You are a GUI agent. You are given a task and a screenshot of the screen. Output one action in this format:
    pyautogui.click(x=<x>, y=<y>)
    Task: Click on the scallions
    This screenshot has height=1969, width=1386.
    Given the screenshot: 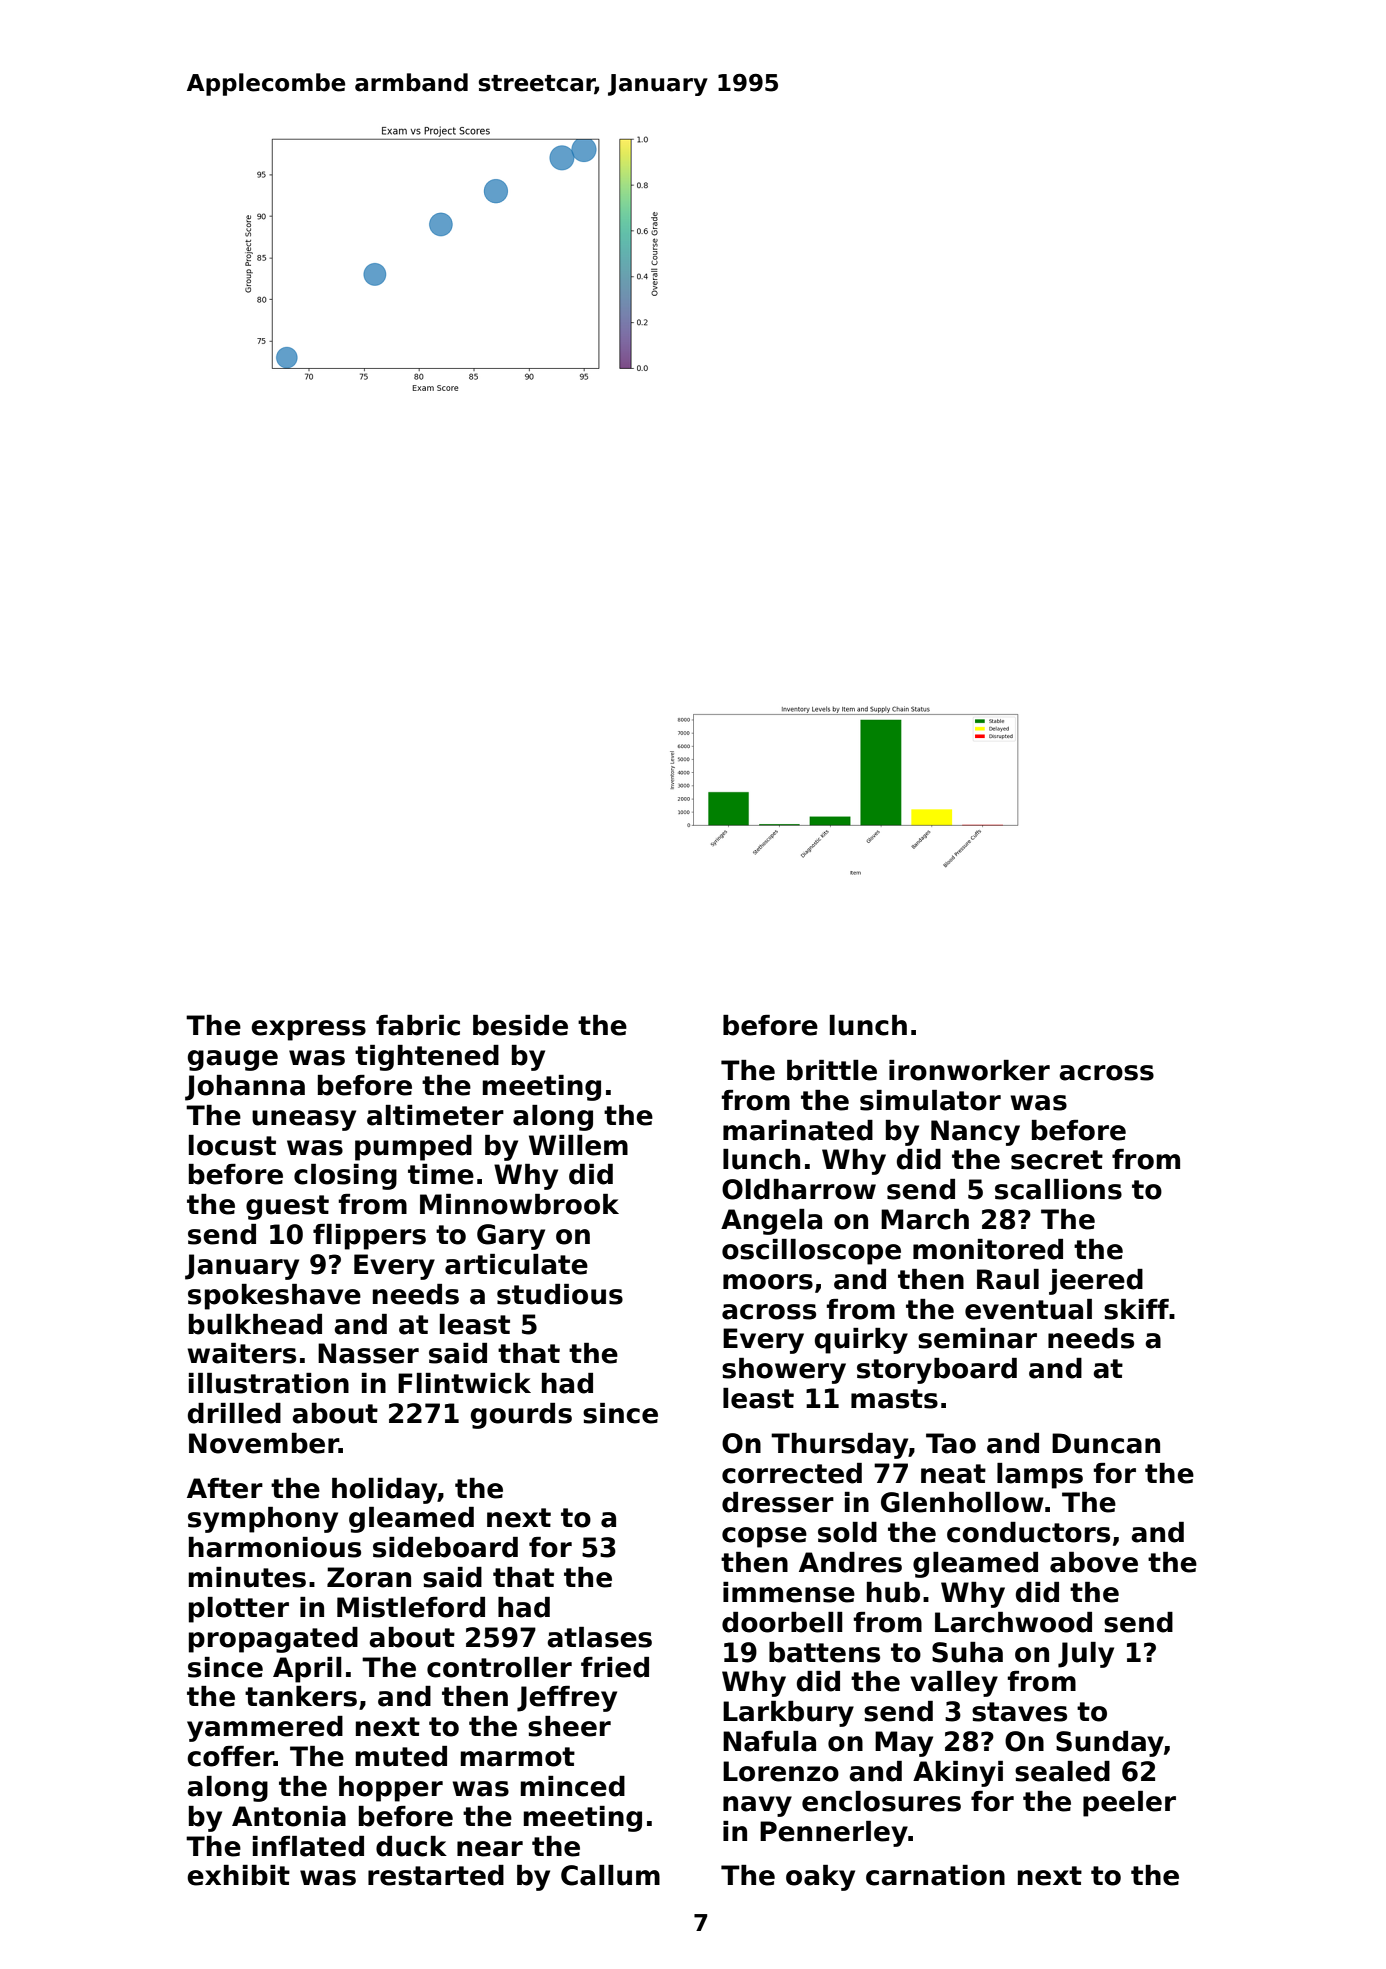 What is the action you would take?
    pyautogui.click(x=1058, y=1189)
